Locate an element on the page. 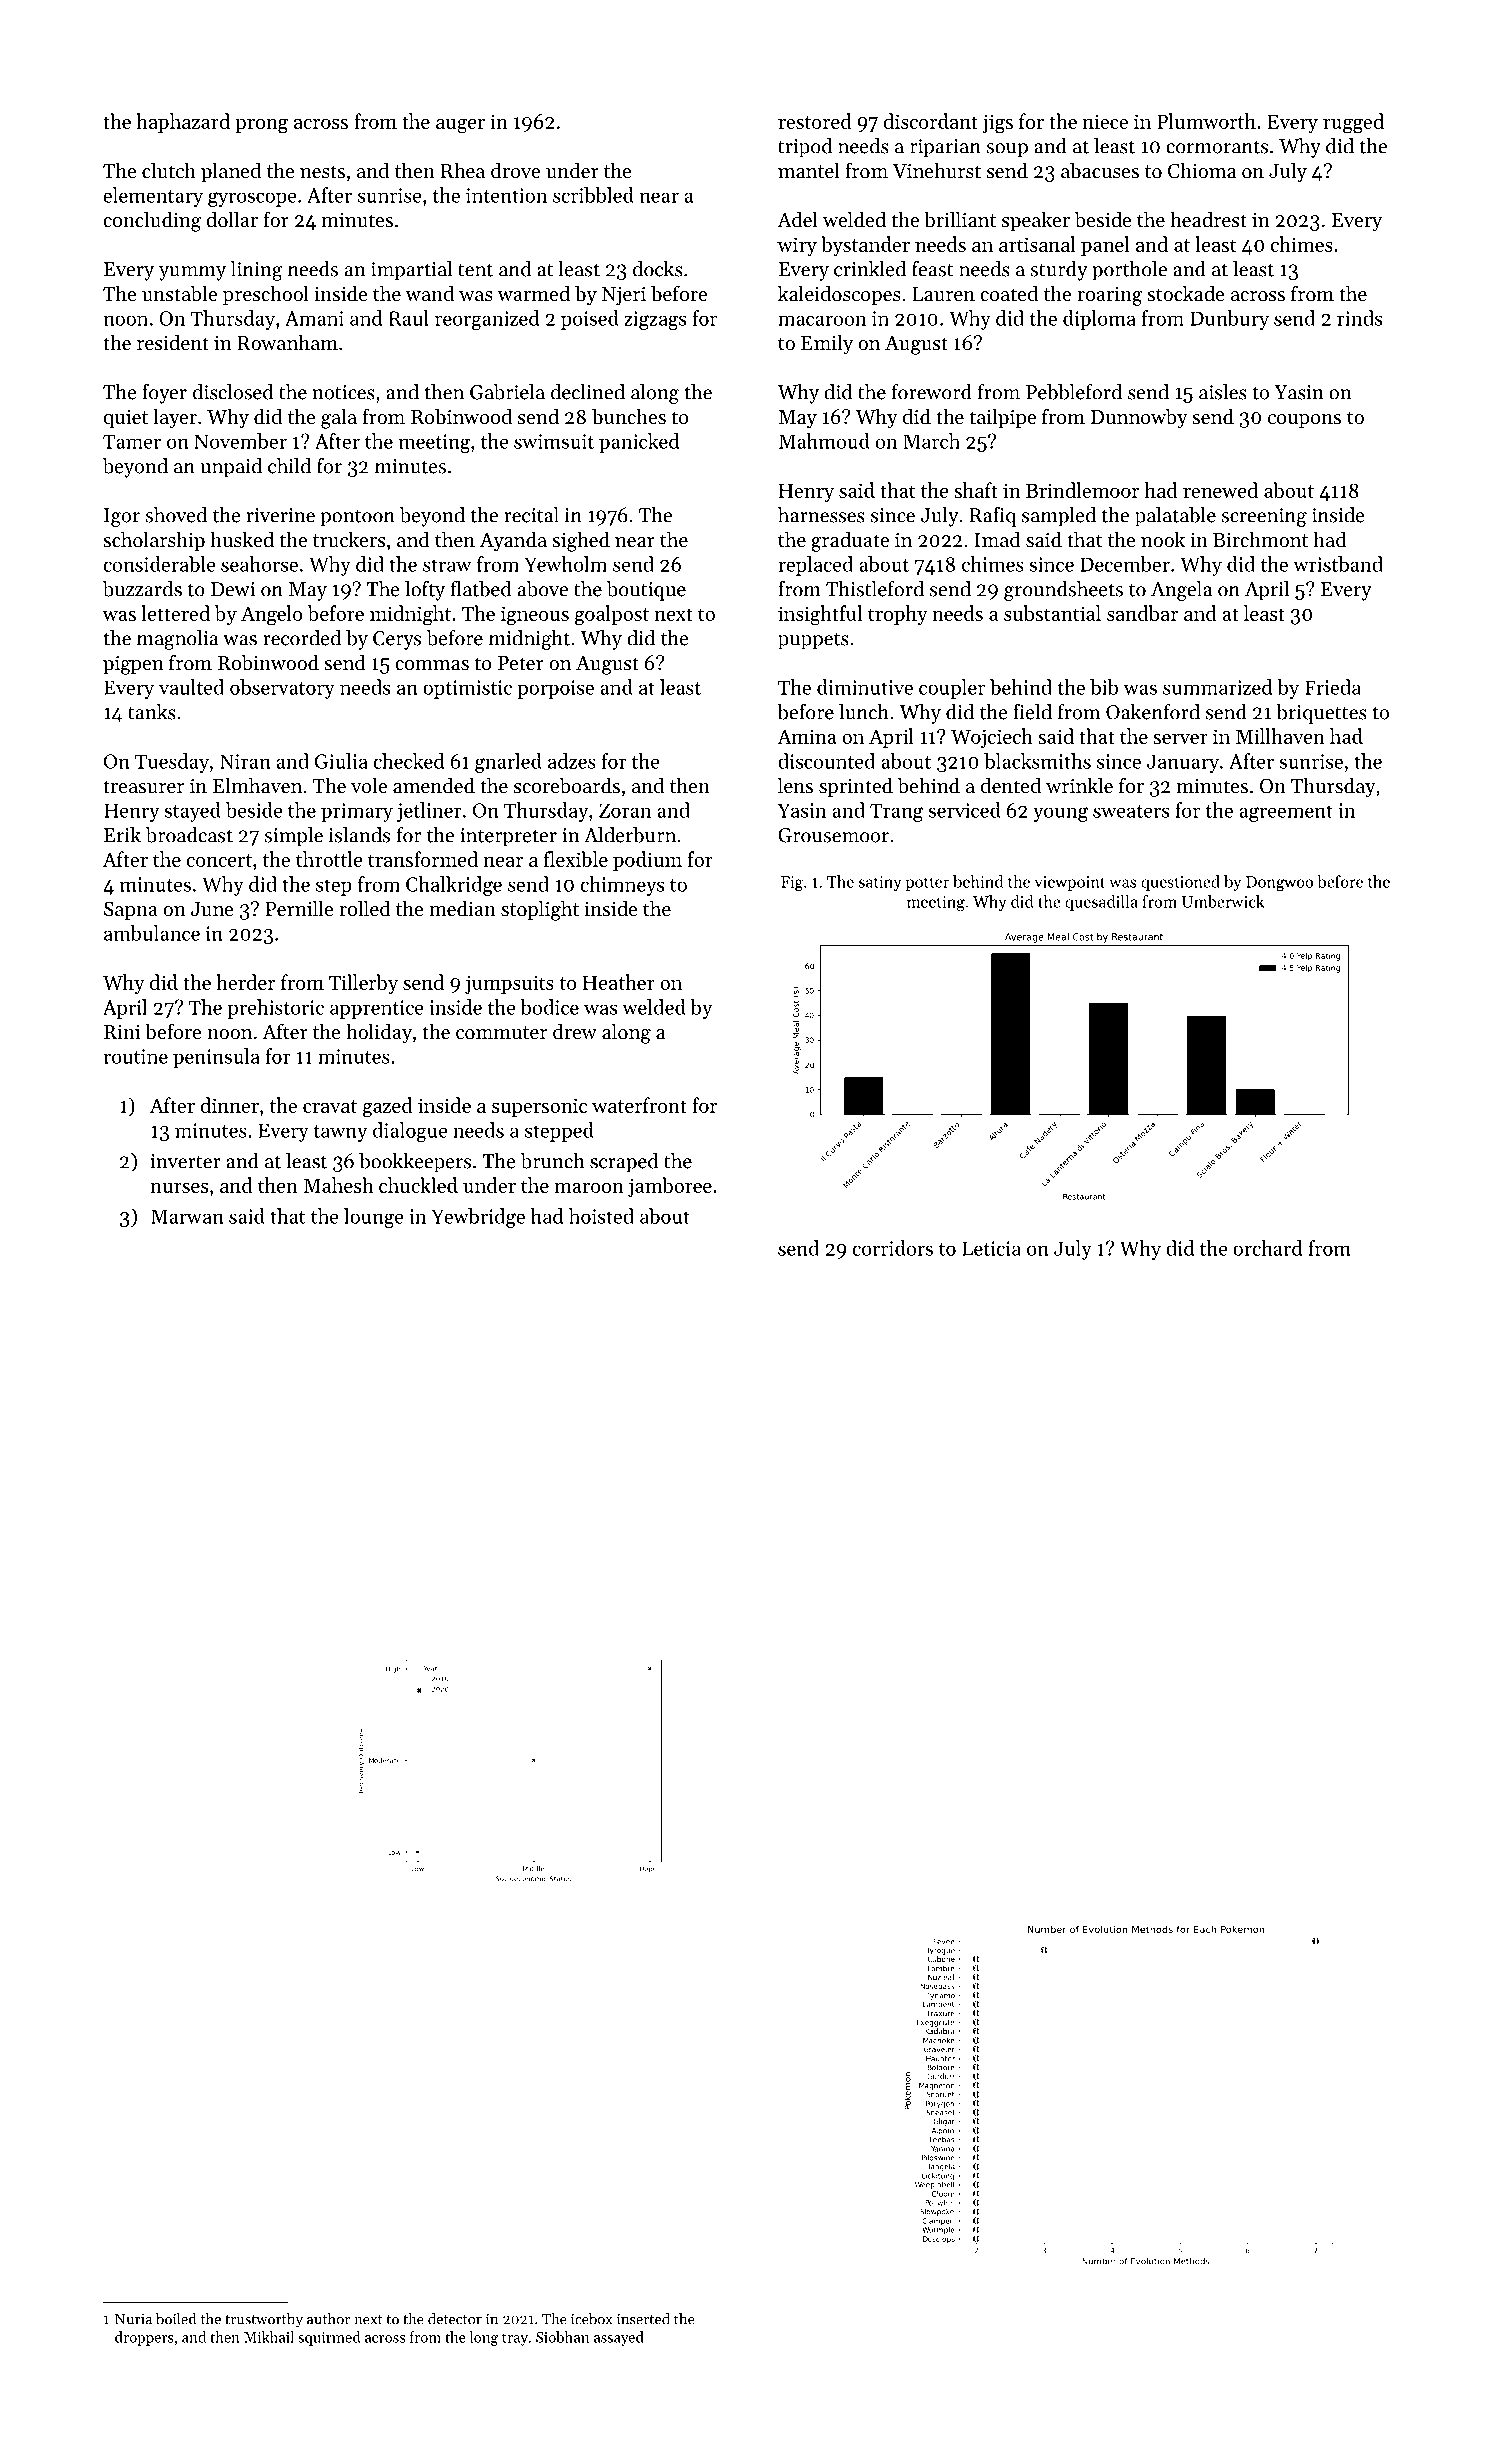 The image size is (1496, 2464). assayed is located at coordinates (619, 2338).
